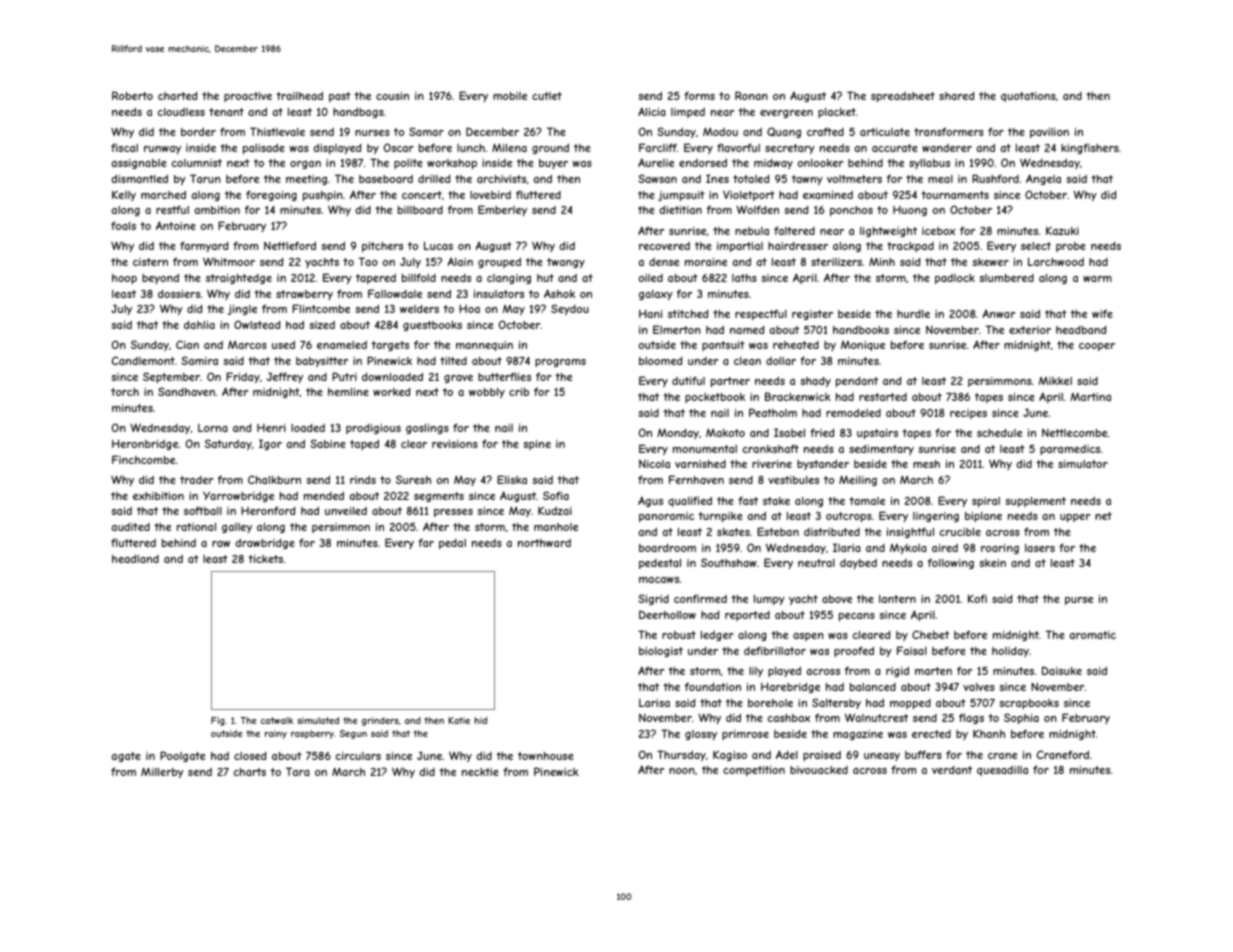 This screenshot has height=952, width=1233. Describe the element at coordinates (747, 330) in the screenshot. I see `named` at that location.
